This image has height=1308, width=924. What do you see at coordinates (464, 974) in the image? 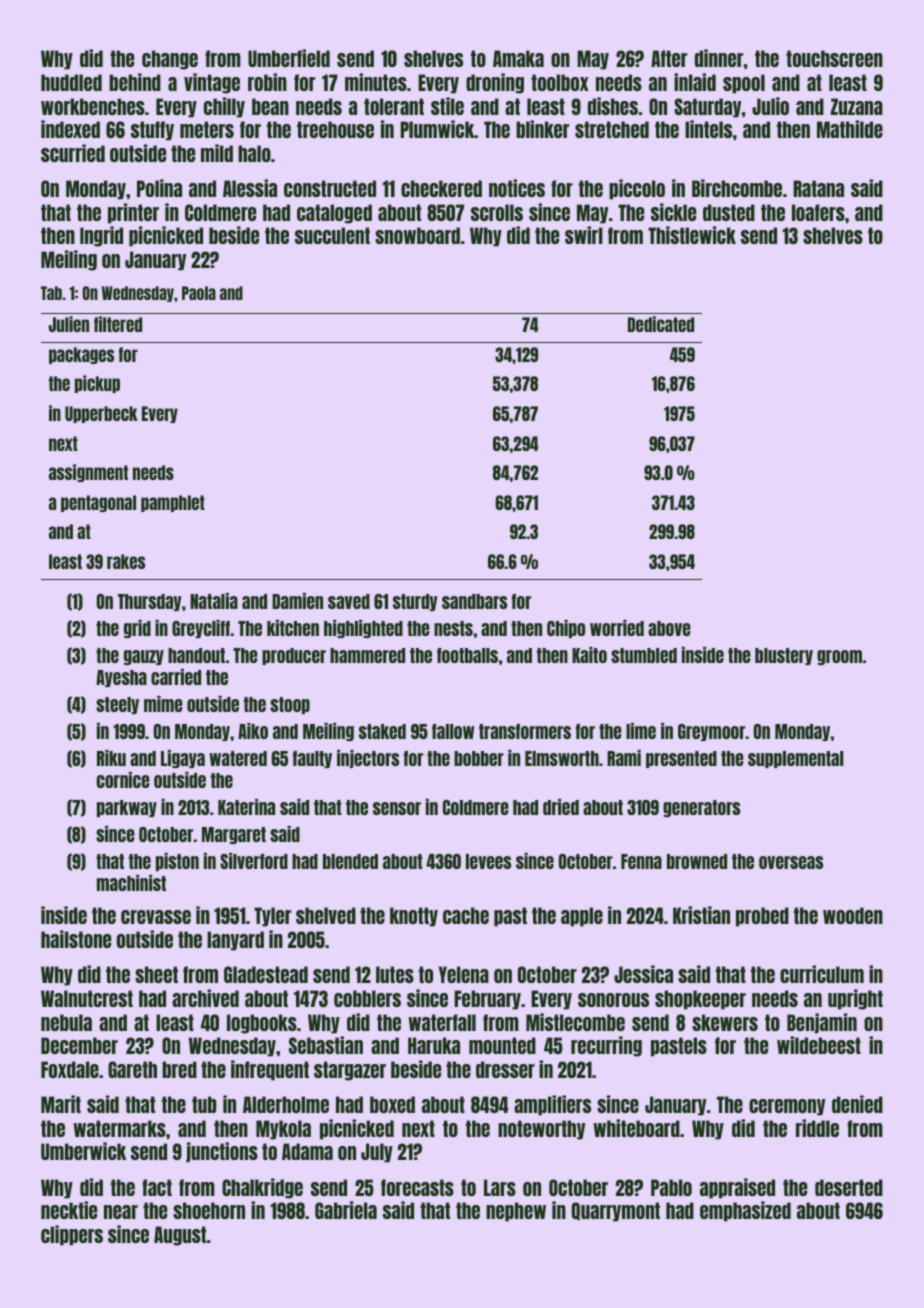
I see `Yelena` at bounding box center [464, 974].
